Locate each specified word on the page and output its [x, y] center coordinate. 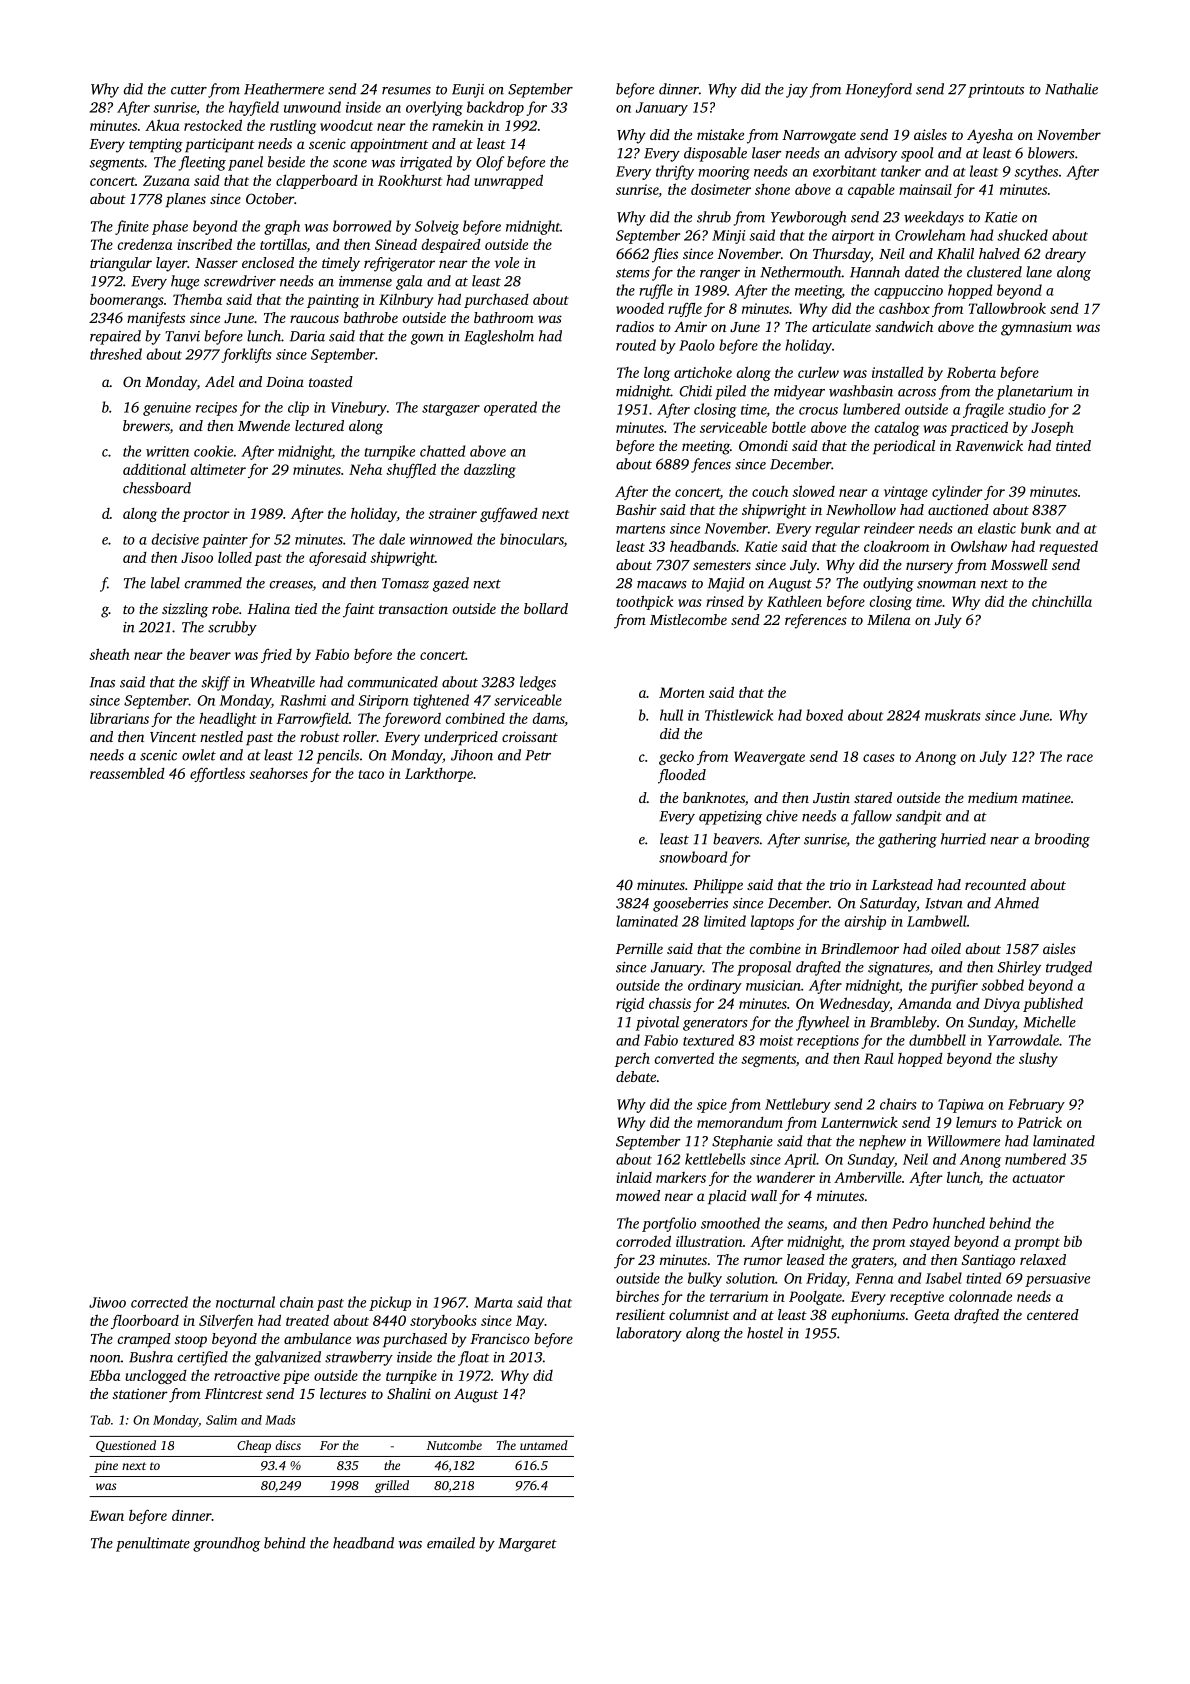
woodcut [346, 125]
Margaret [527, 1545]
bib [1073, 1241]
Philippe [718, 886]
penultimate [153, 1544]
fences [711, 465]
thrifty [675, 172]
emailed [451, 1543]
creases [291, 586]
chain [296, 1302]
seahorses [278, 773]
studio [1027, 409]
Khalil [955, 253]
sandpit [919, 817]
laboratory [649, 1334]
